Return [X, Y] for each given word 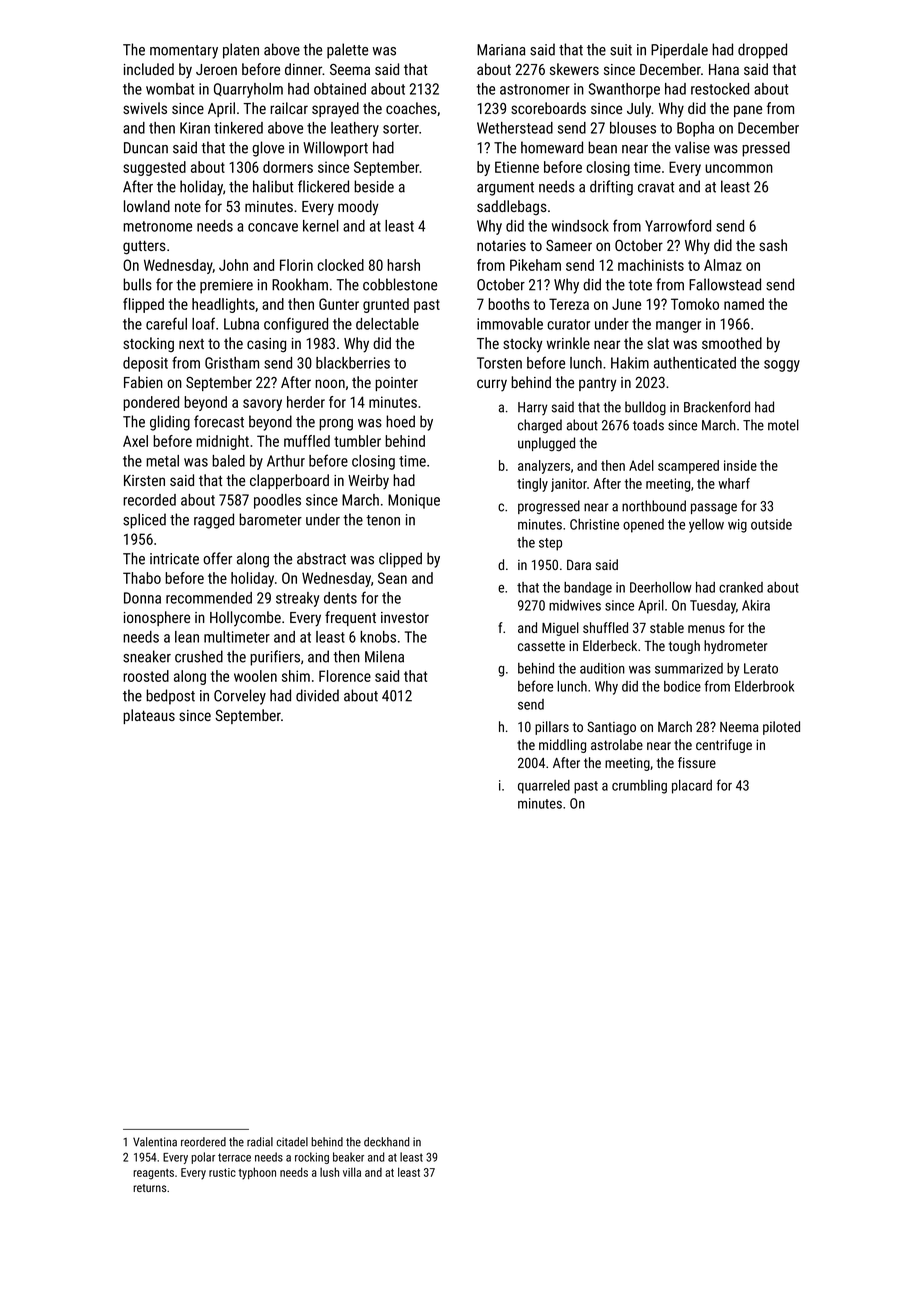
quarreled [544, 787]
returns [149, 1188]
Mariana [501, 50]
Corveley [240, 697]
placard [692, 787]
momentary [184, 52]
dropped [762, 51]
